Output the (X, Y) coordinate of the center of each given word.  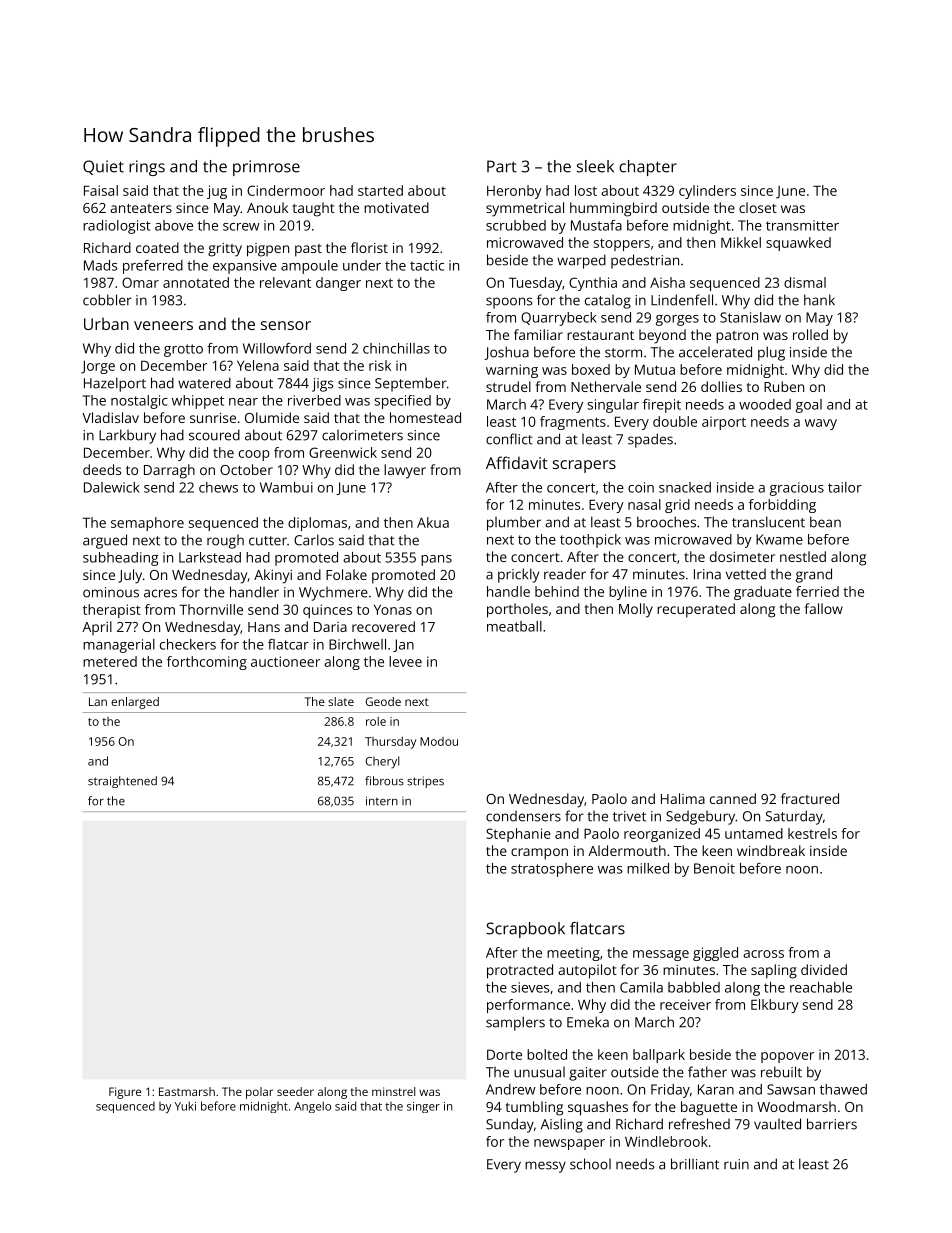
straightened (122, 782)
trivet (629, 816)
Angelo (312, 1107)
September (411, 384)
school (590, 1164)
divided (824, 969)
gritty (225, 250)
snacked (685, 487)
